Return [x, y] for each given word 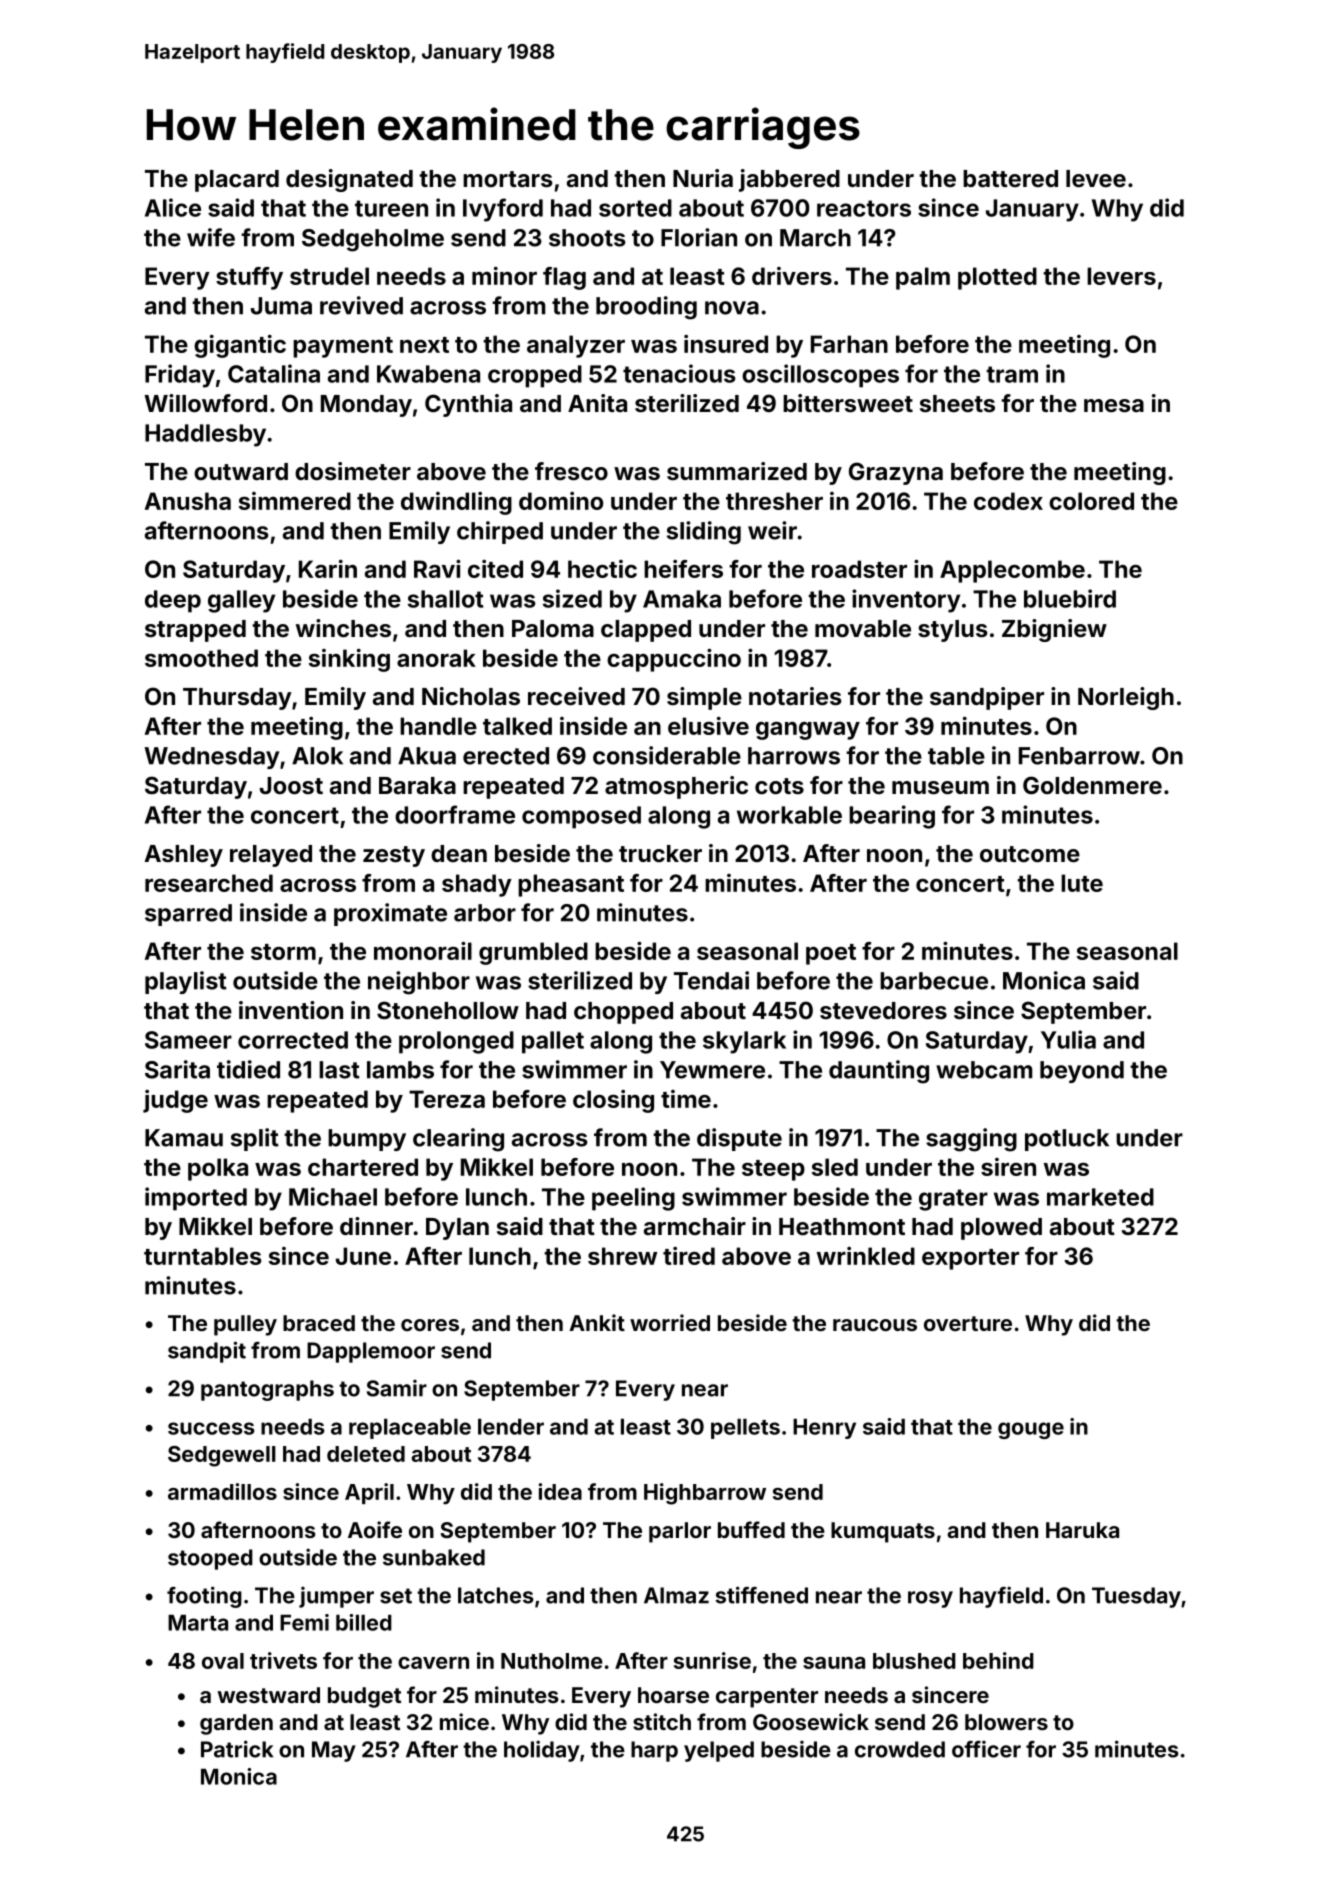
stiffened [761, 1595]
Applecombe [1012, 571]
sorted [635, 208]
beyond [1082, 1072]
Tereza [447, 1099]
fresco [571, 471]
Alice [173, 207]
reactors [864, 208]
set [396, 1596]
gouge [1031, 1430]
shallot [446, 599]
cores [430, 1325]
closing [613, 1101]
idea [560, 1491]
